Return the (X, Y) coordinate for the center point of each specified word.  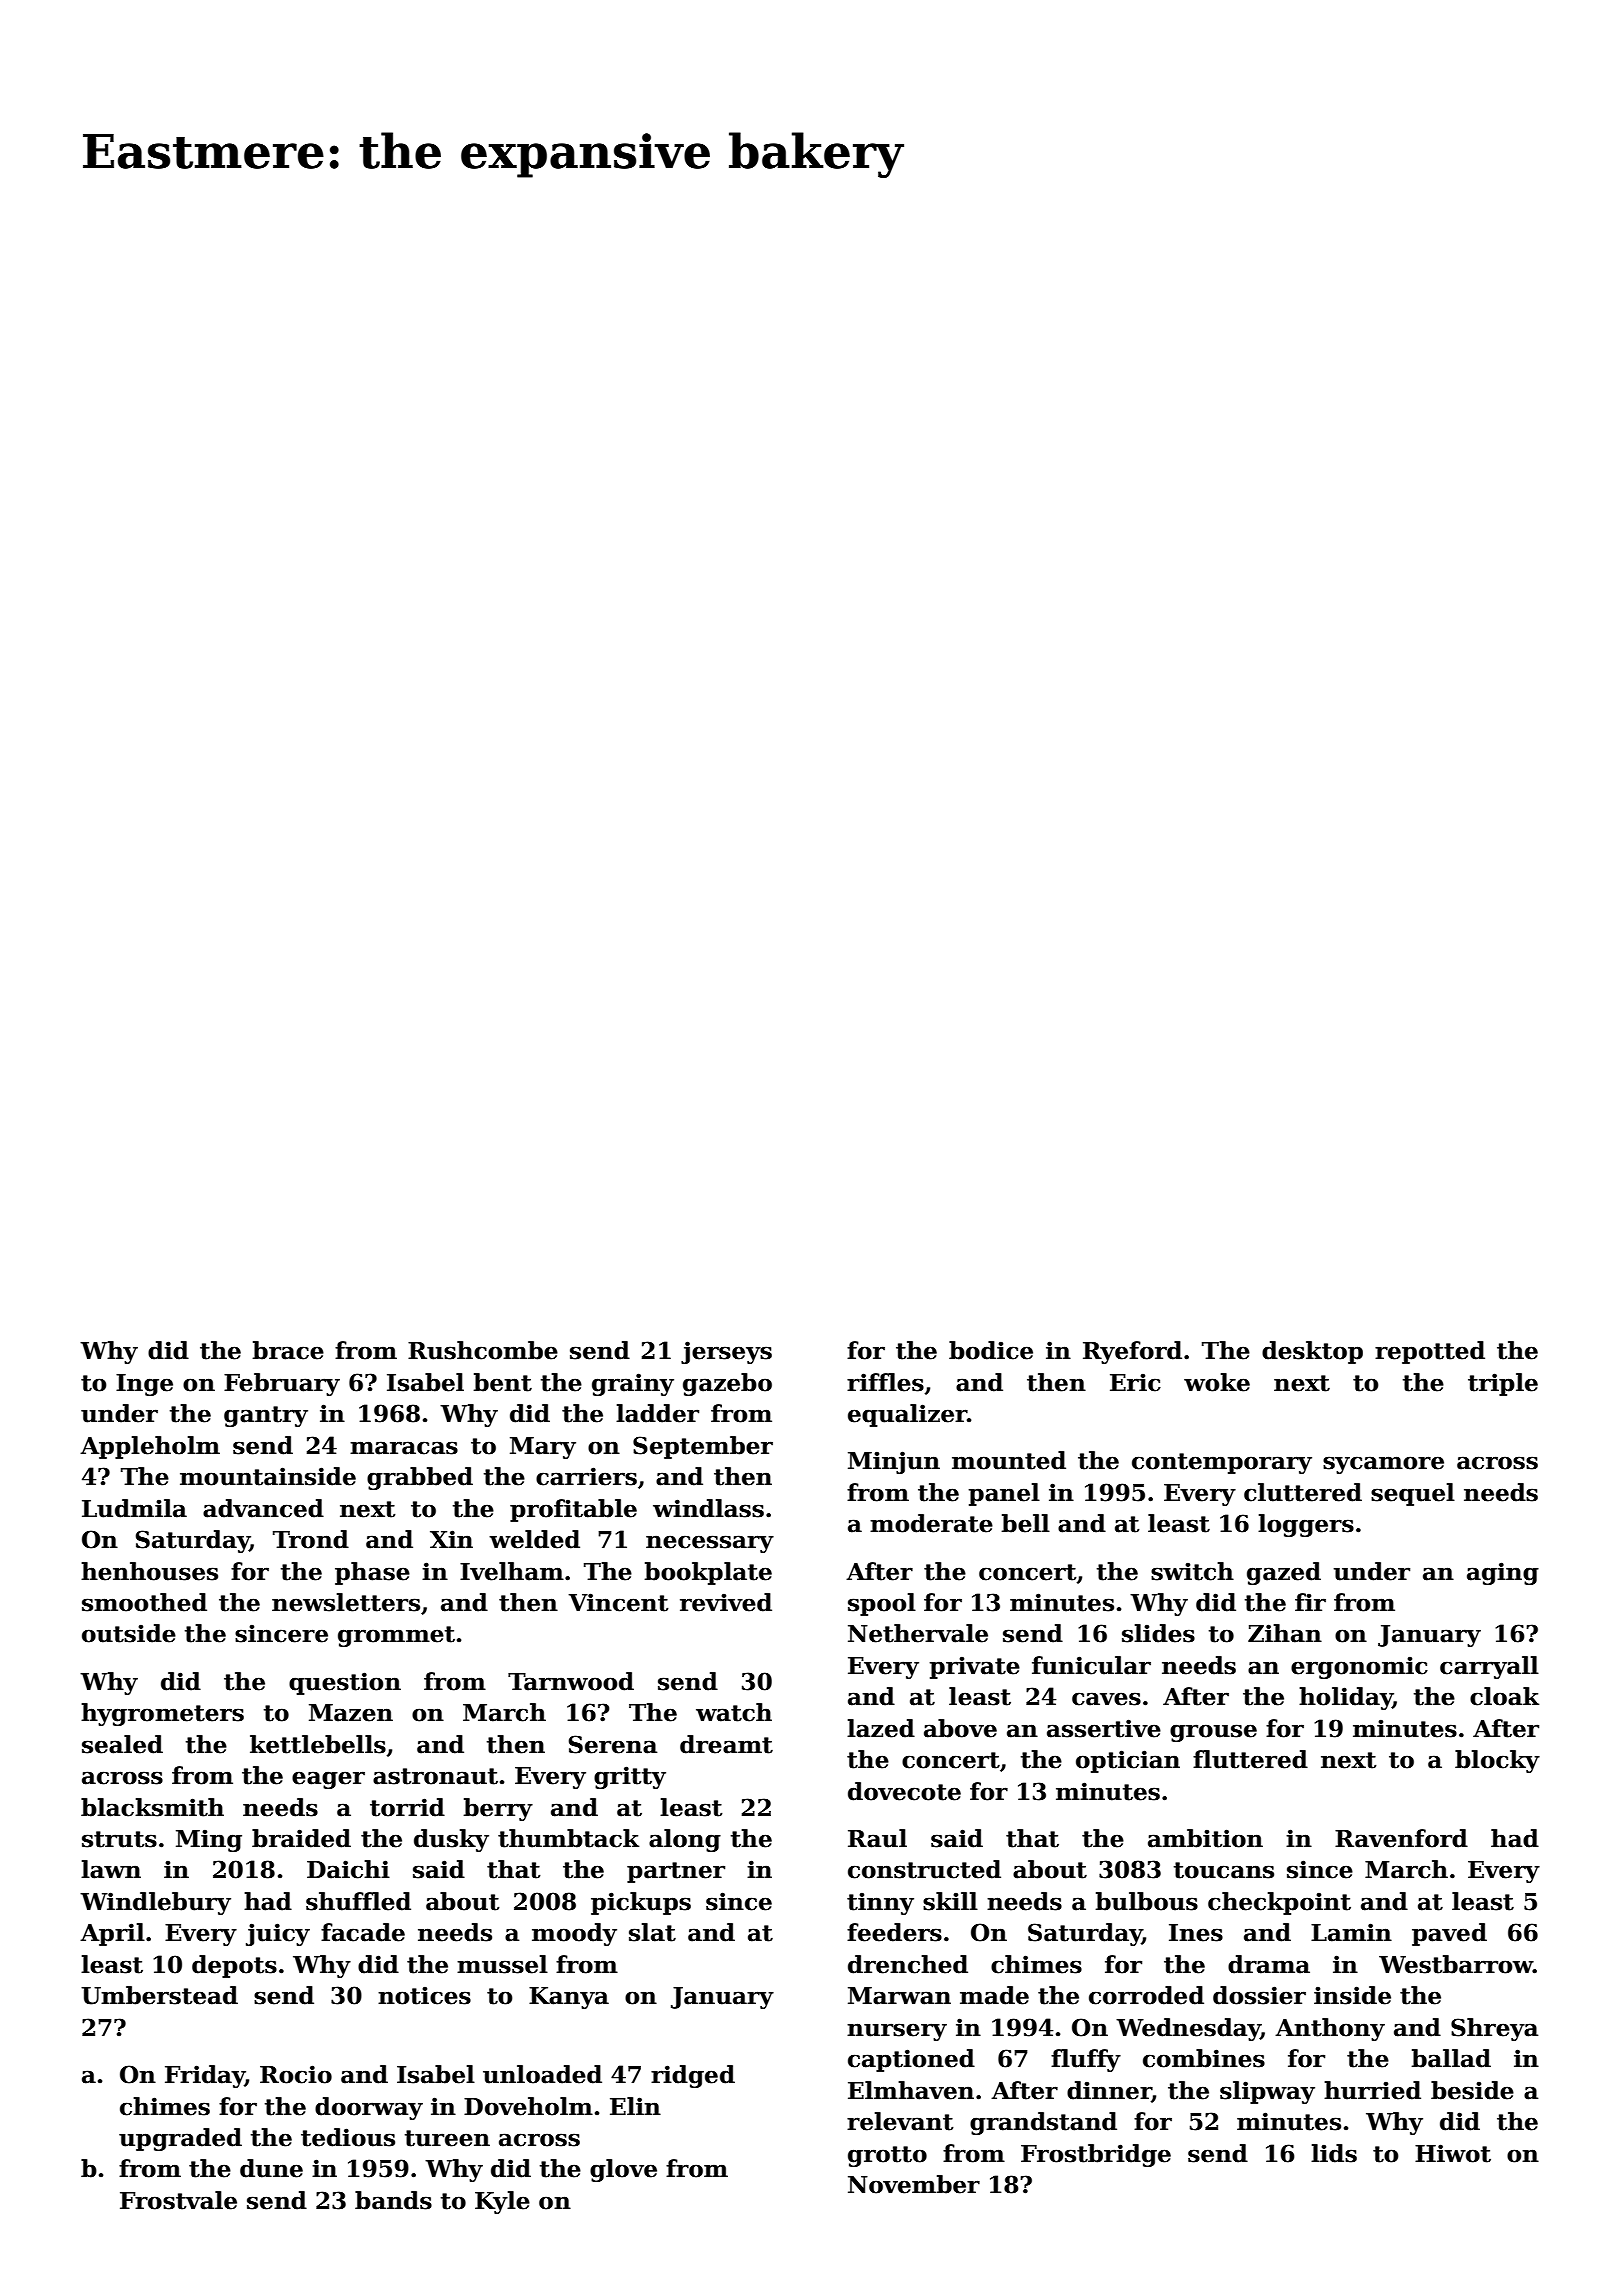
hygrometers (162, 1714)
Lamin (1351, 1932)
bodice (991, 1350)
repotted (1430, 1352)
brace (288, 1350)
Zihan (1285, 1633)
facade (363, 1932)
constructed (924, 1869)
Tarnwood (571, 1681)
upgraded (180, 2139)
